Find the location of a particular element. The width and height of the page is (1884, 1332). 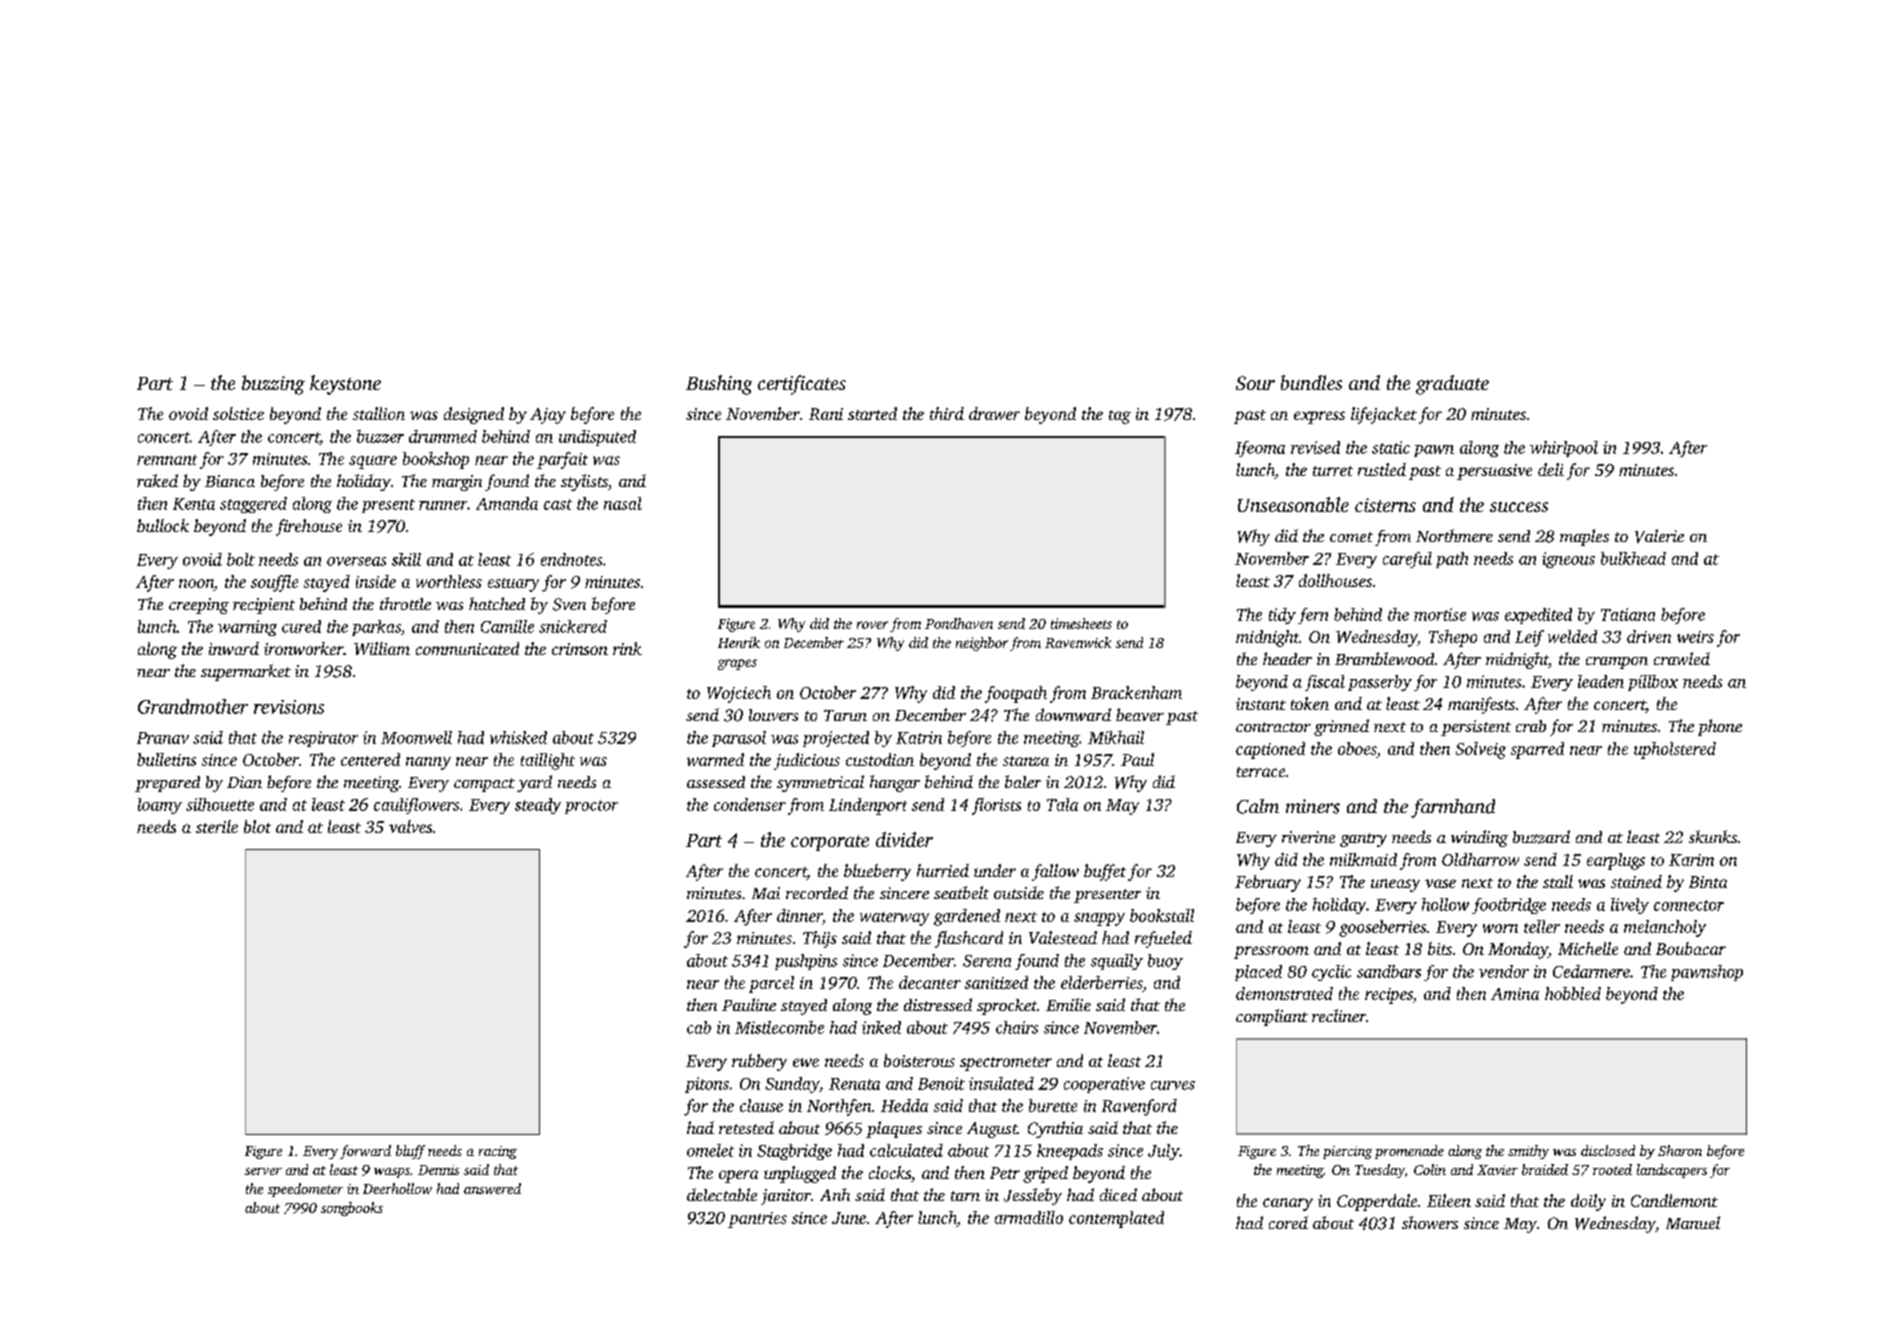

forward is located at coordinates (365, 1152).
